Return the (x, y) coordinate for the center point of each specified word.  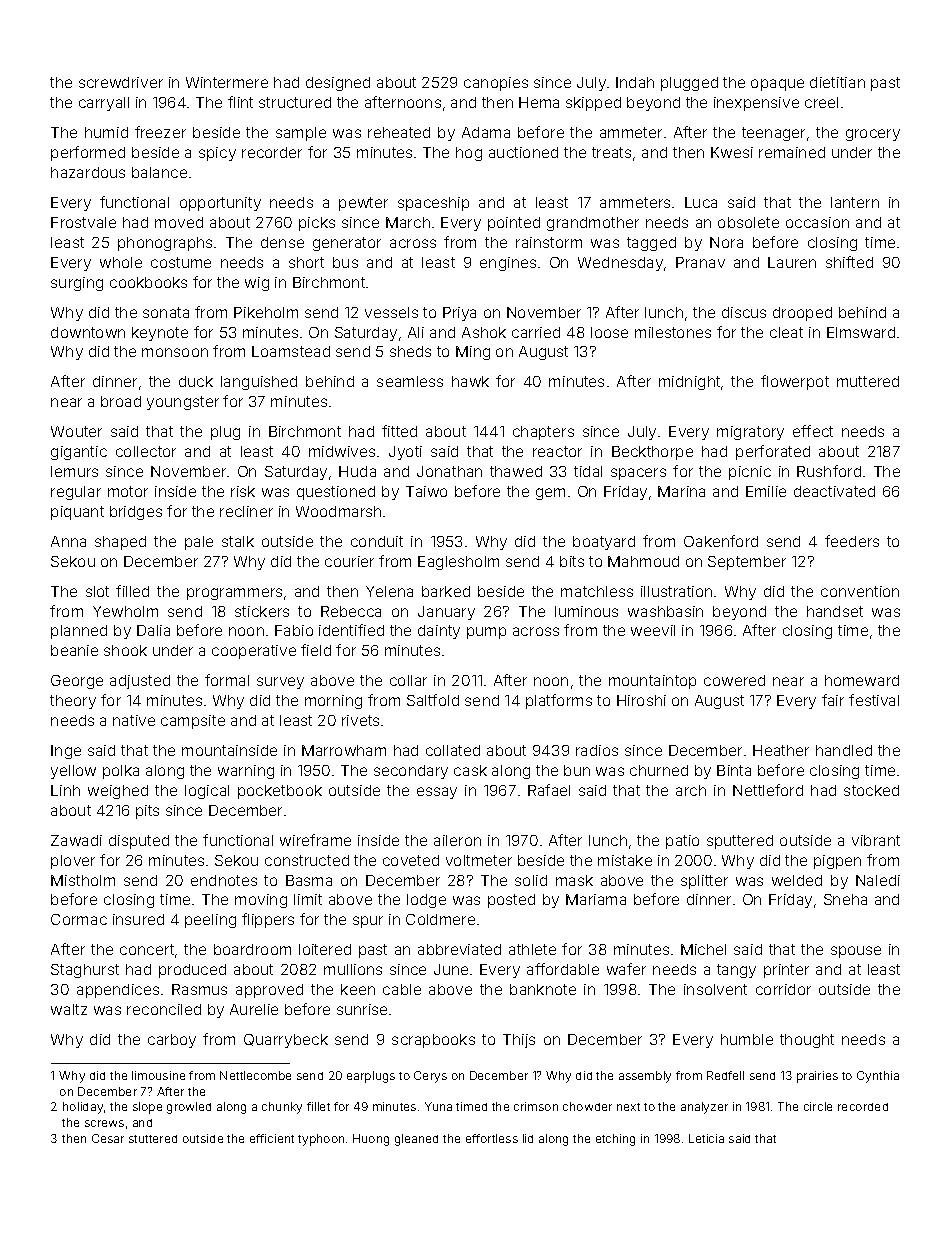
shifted (849, 262)
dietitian (837, 82)
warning (246, 772)
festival (874, 700)
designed (338, 84)
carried (536, 332)
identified (351, 630)
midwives (342, 451)
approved (269, 991)
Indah (635, 82)
